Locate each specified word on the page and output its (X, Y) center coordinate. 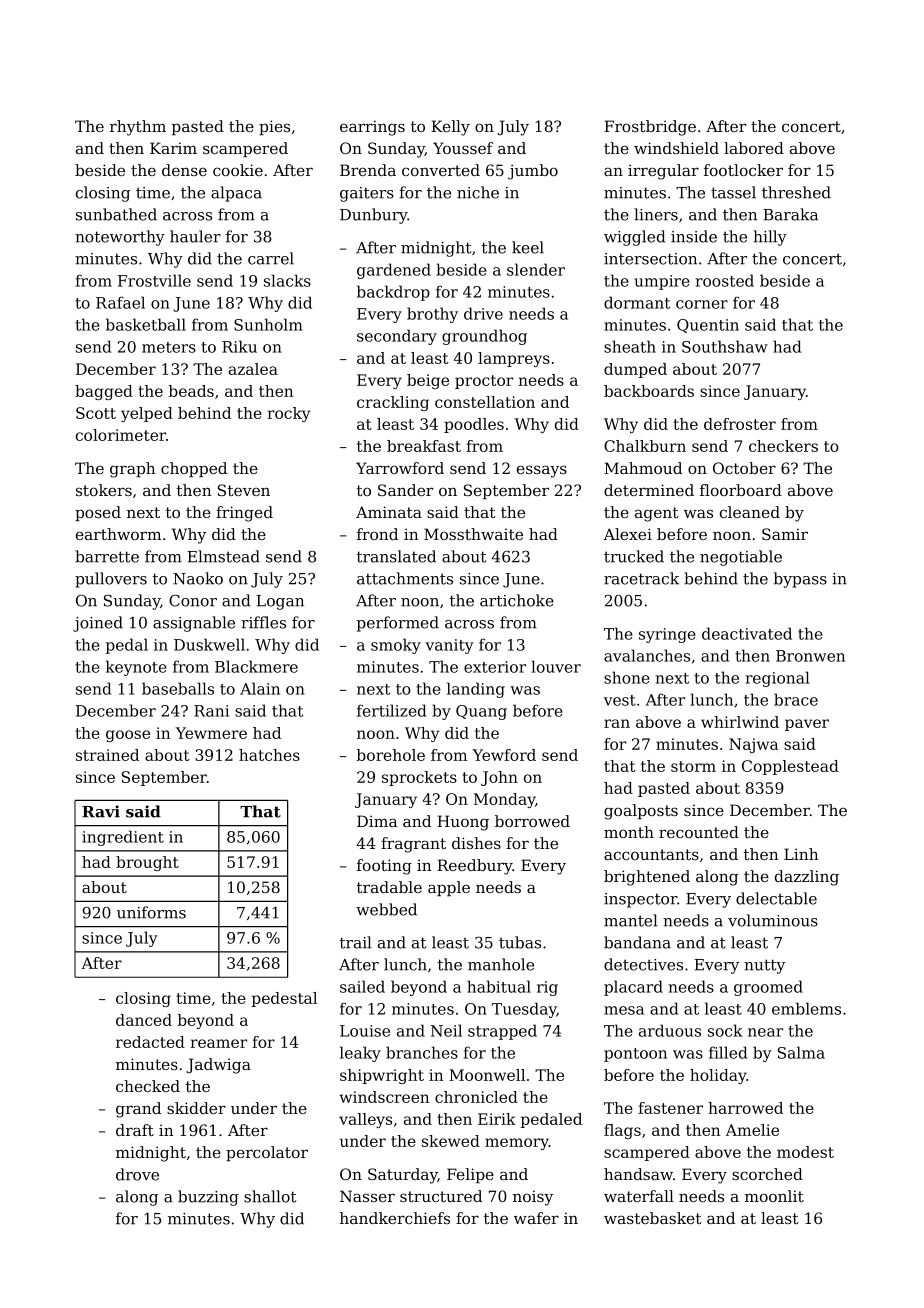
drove (137, 1174)
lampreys (514, 359)
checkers (783, 446)
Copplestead (790, 767)
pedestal (284, 999)
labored (754, 148)
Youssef (463, 148)
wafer (536, 1218)
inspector (640, 900)
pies (274, 127)
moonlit (774, 1196)
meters (169, 347)
